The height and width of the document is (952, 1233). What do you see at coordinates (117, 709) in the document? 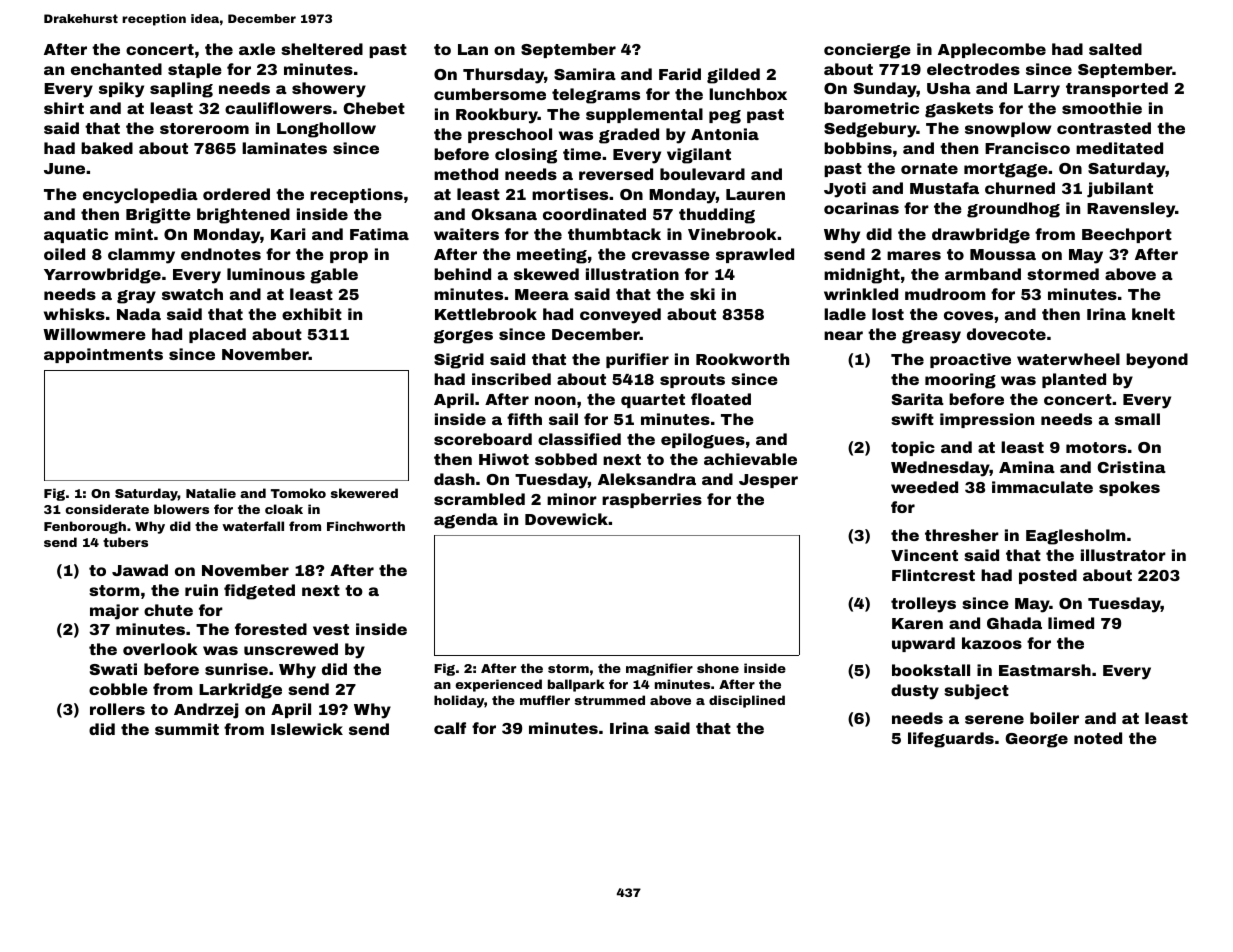
I see `rollers` at bounding box center [117, 709].
